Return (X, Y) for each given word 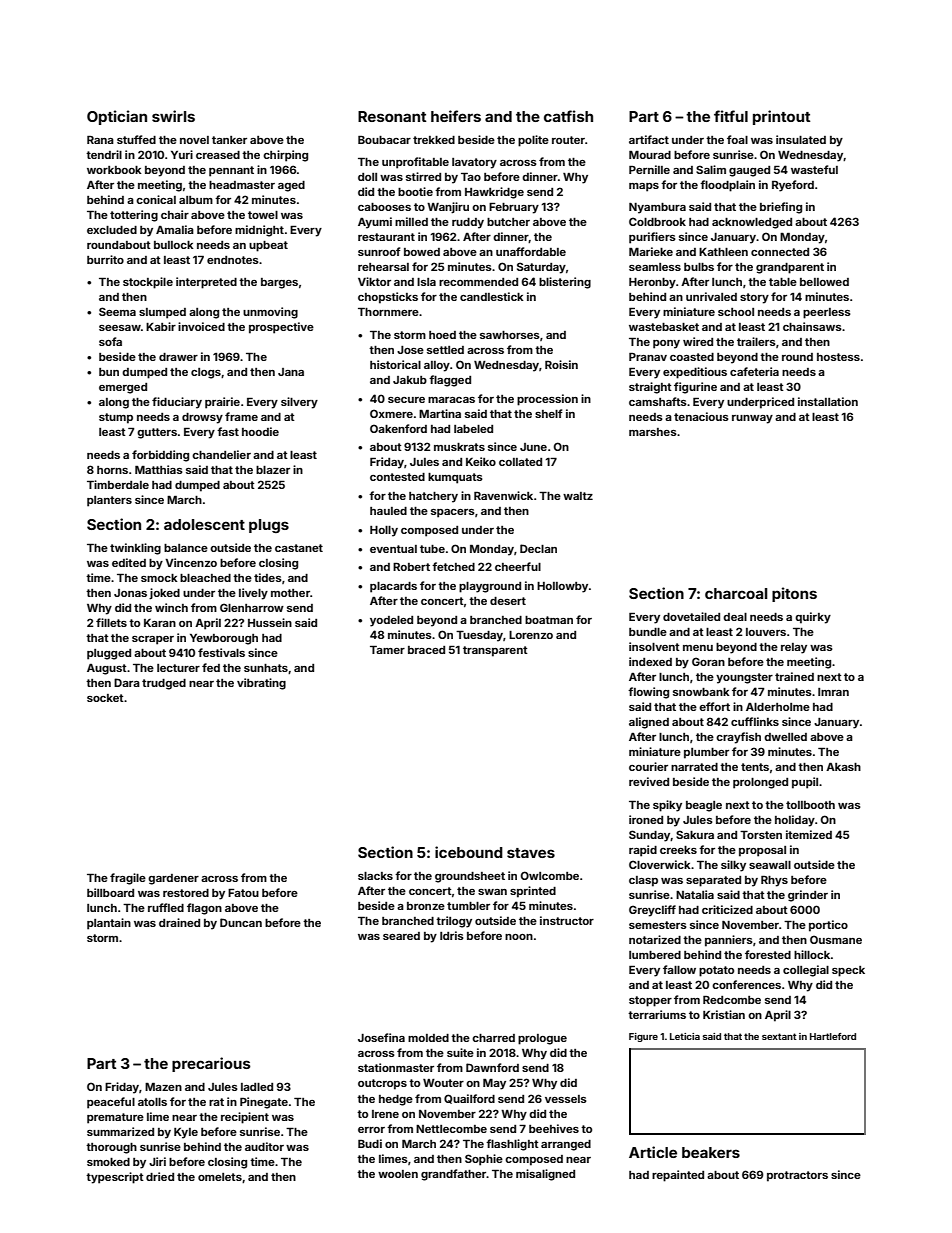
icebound (469, 852)
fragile (128, 879)
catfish (568, 116)
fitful (731, 116)
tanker (229, 140)
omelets (220, 1177)
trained (794, 676)
